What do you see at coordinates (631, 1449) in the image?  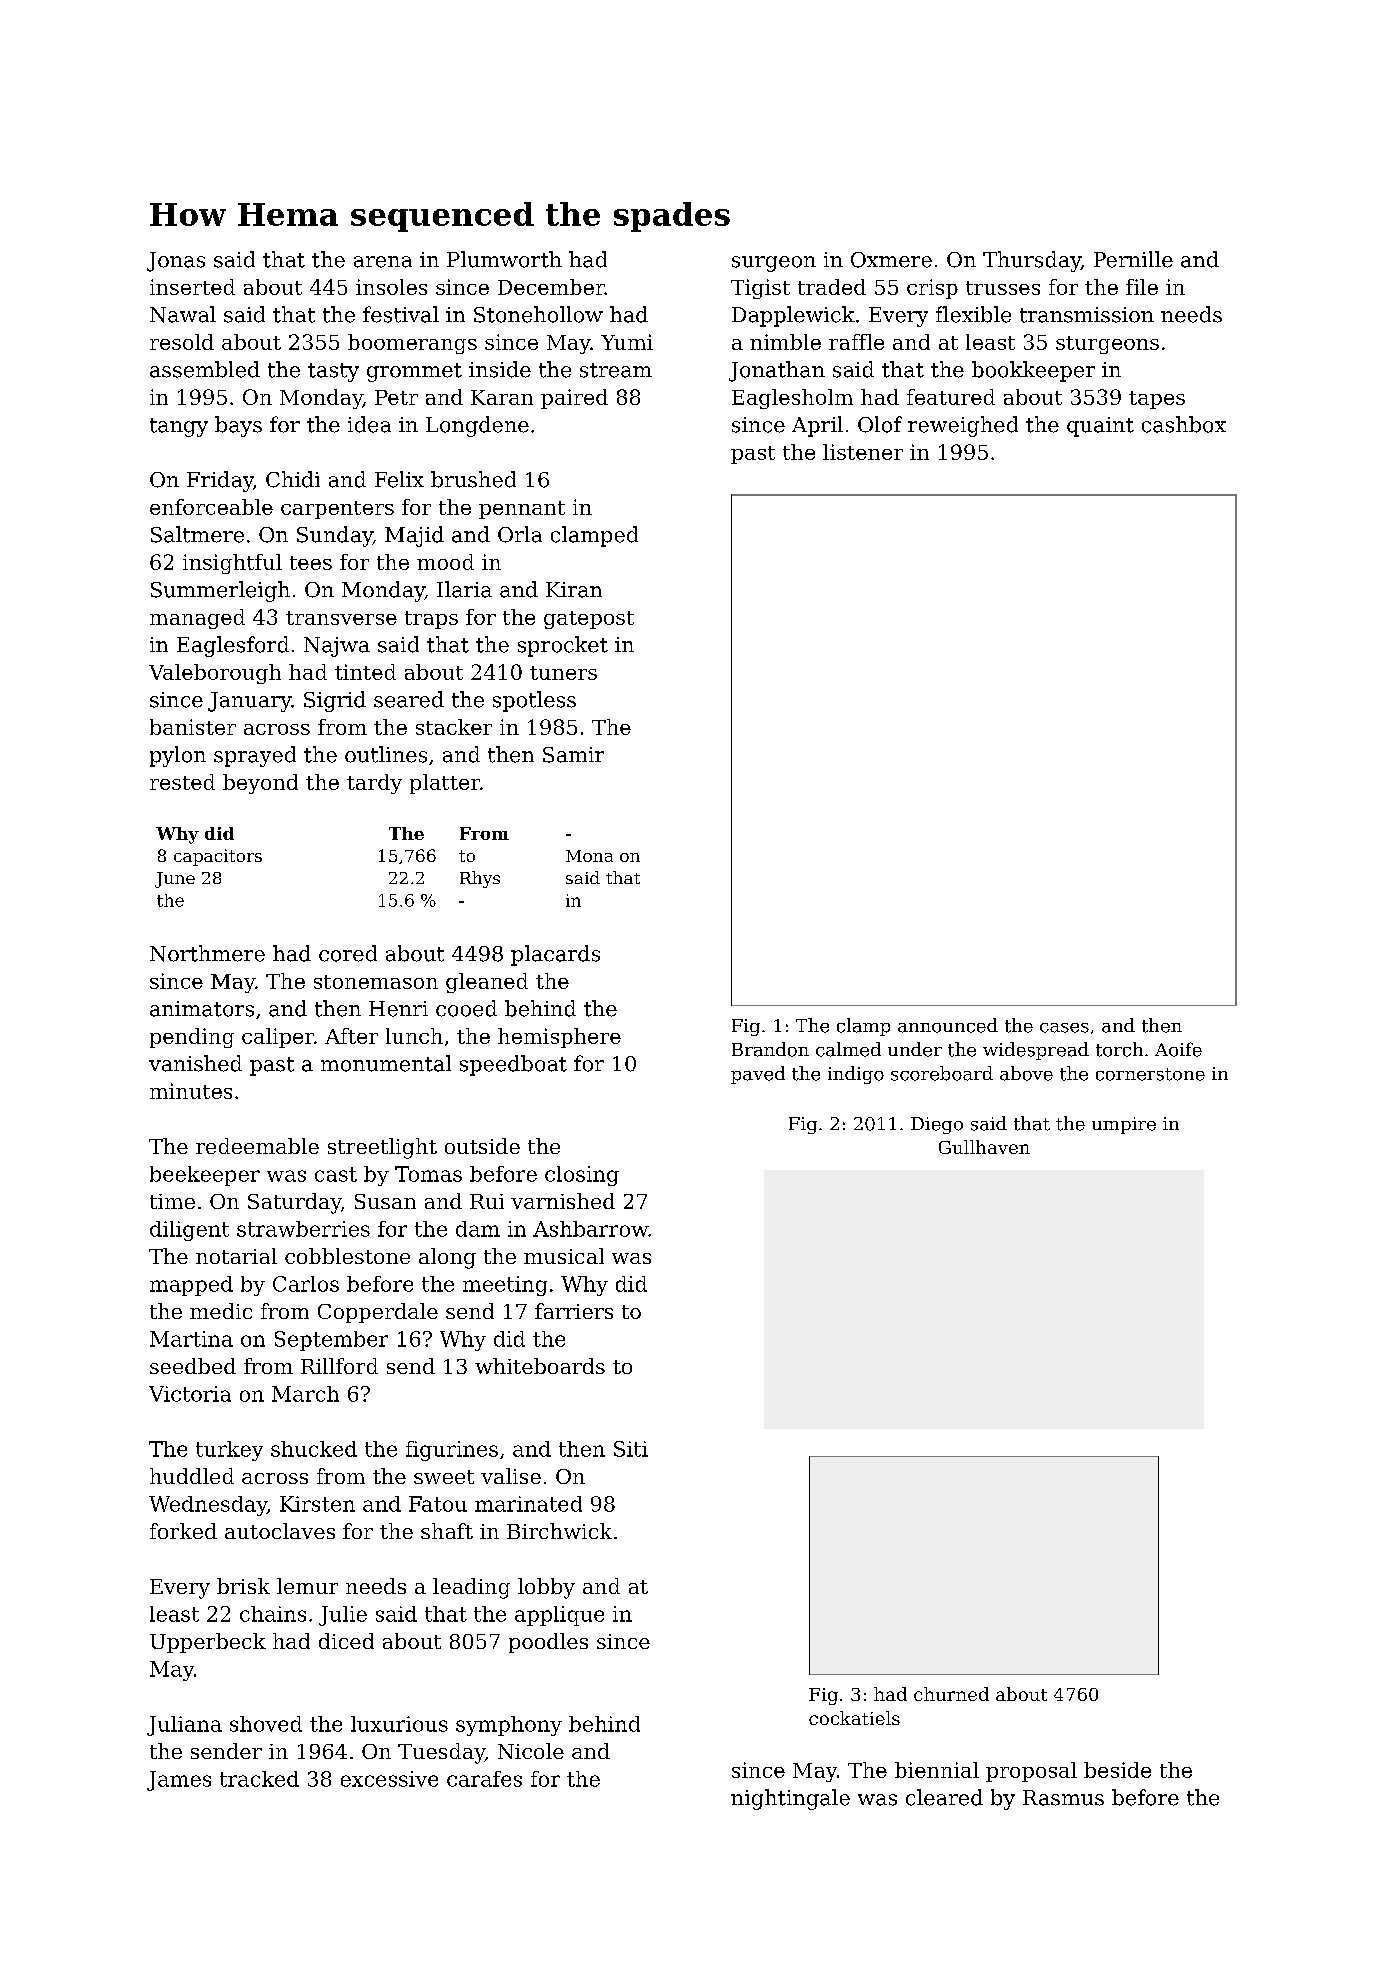 I see `Siti` at bounding box center [631, 1449].
